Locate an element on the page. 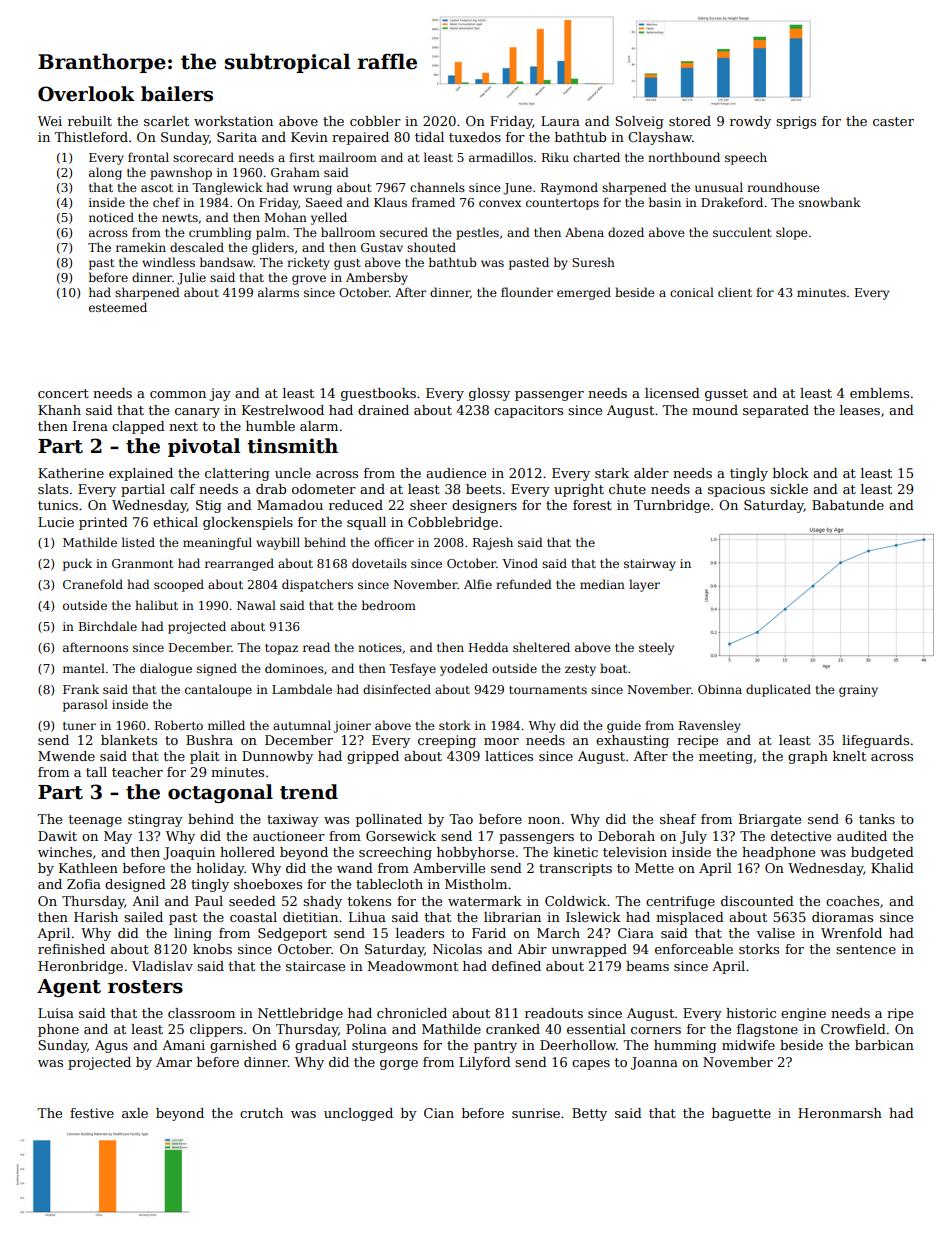 Image resolution: width=952 pixels, height=1233 pixels. festive is located at coordinates (92, 1113).
